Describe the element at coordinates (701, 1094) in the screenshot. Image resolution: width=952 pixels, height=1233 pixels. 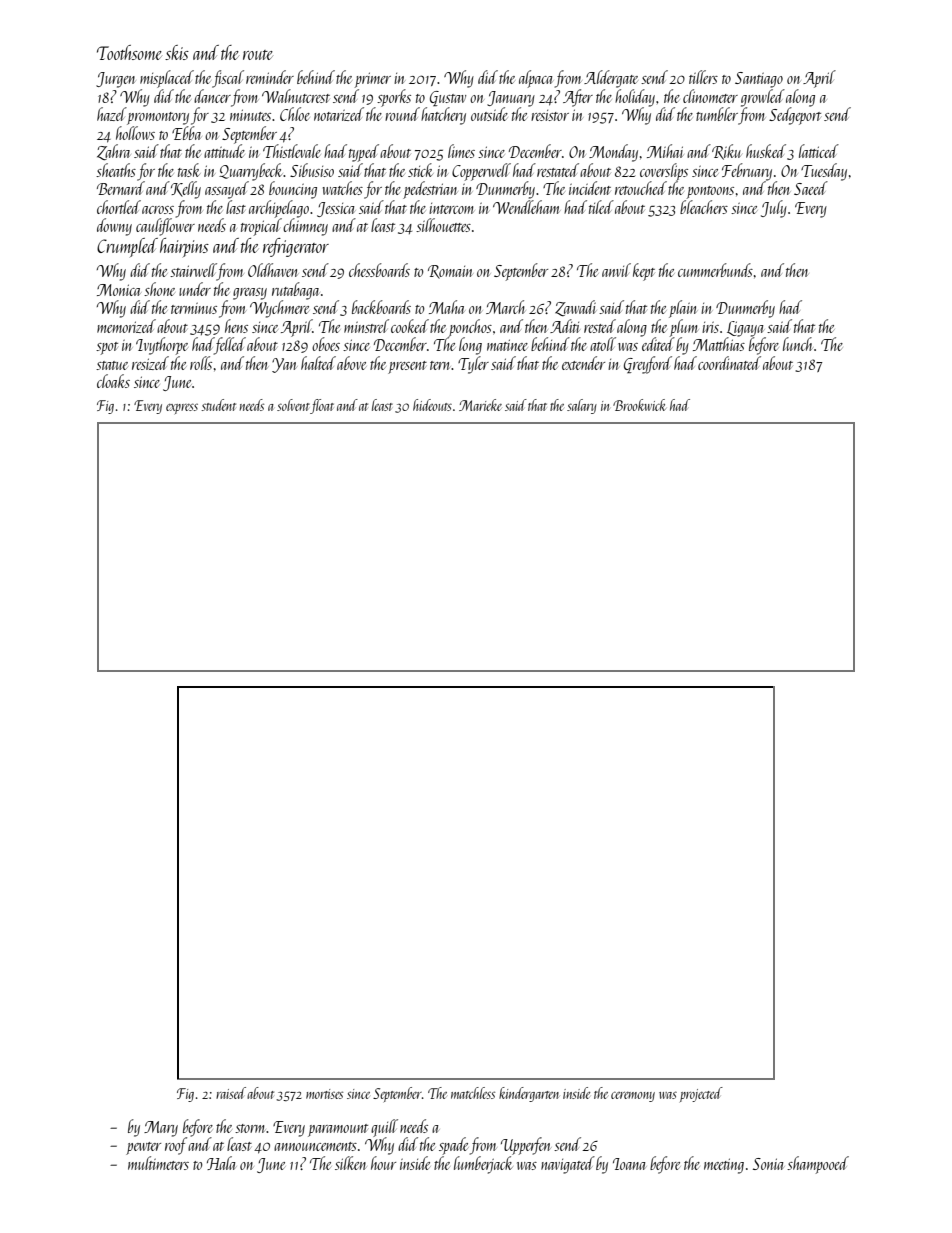
I see `projected` at that location.
